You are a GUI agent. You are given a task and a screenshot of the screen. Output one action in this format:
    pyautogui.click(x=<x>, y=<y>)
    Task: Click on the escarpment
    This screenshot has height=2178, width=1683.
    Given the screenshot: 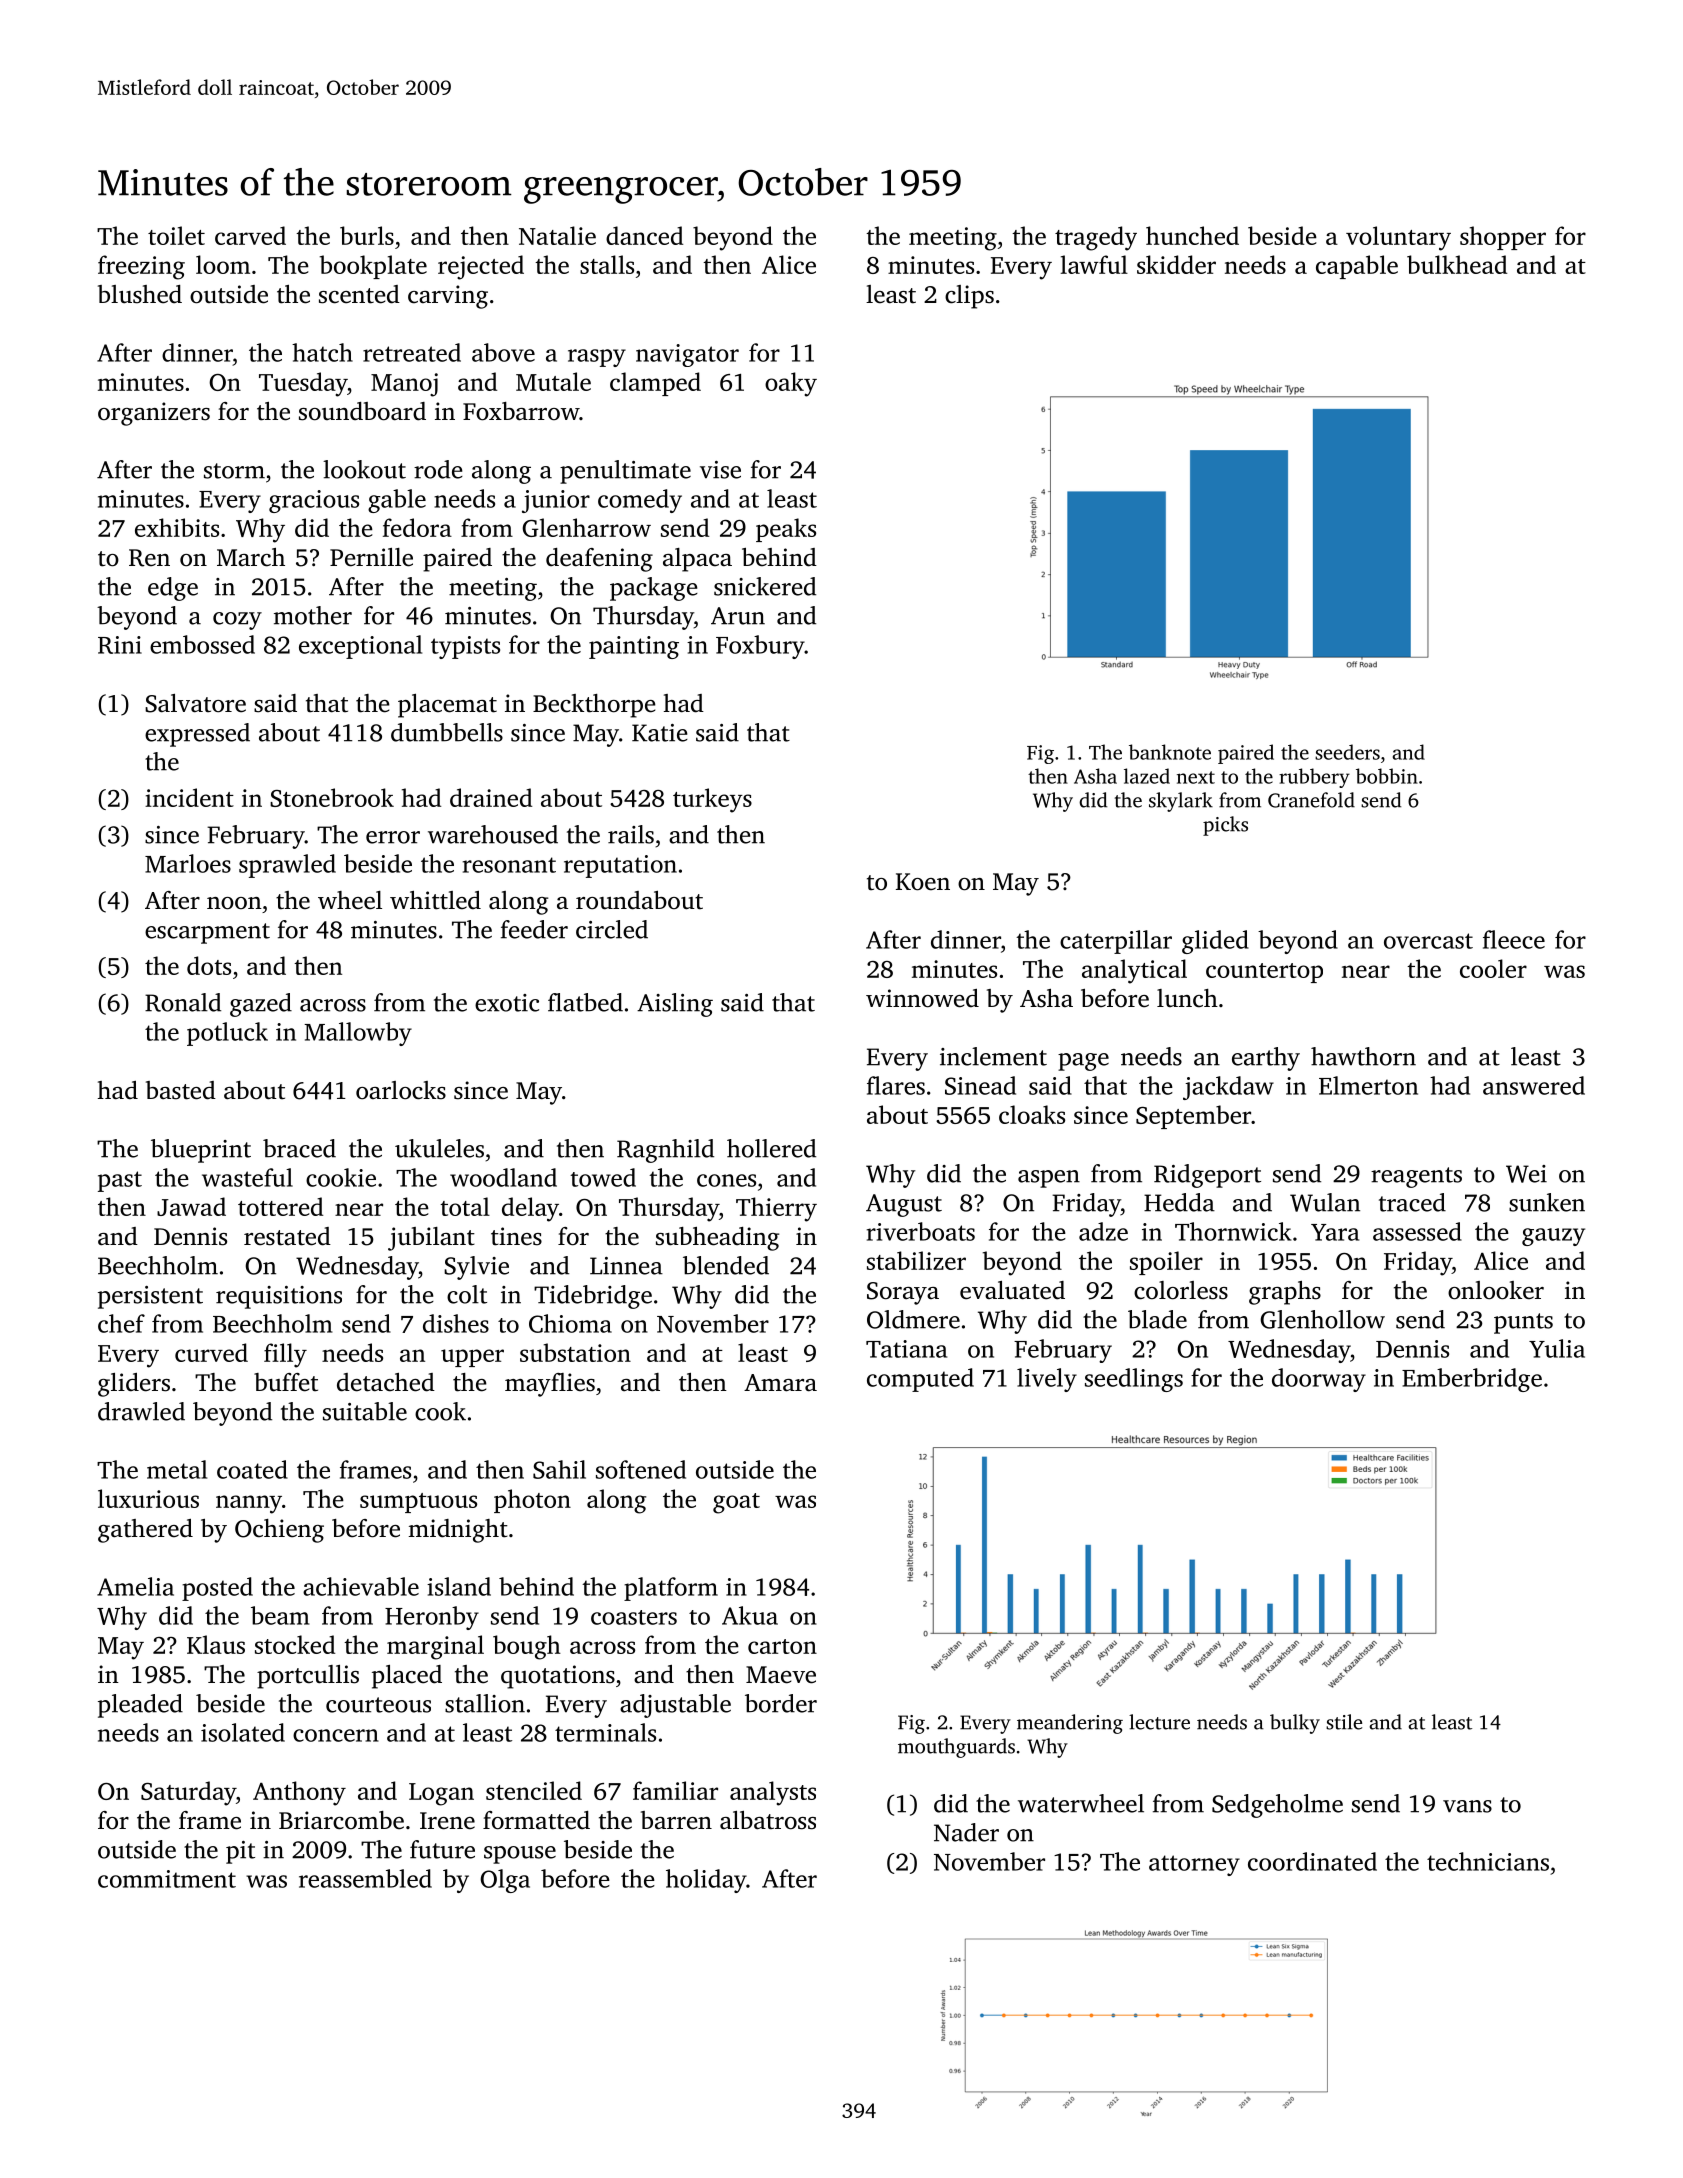 What is the action you would take?
    pyautogui.click(x=207, y=933)
